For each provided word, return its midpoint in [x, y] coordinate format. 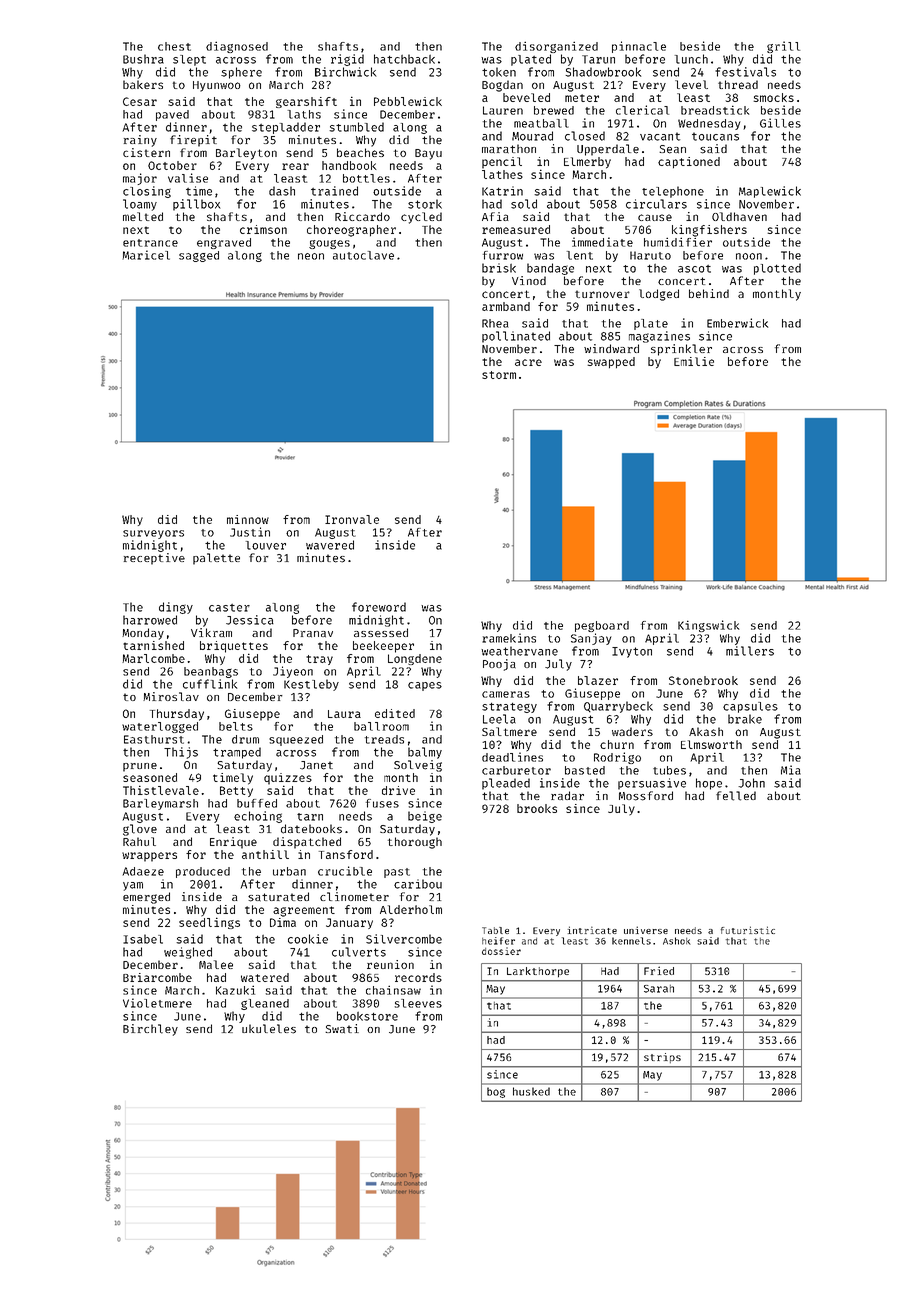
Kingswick [708, 626]
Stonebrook [703, 680]
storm [499, 375]
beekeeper [383, 647]
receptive [154, 559]
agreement [304, 911]
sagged [199, 256]
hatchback [404, 59]
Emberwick [737, 323]
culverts [359, 952]
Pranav [313, 633]
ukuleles [269, 1029]
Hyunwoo [217, 86]
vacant [660, 136]
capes [425, 686]
